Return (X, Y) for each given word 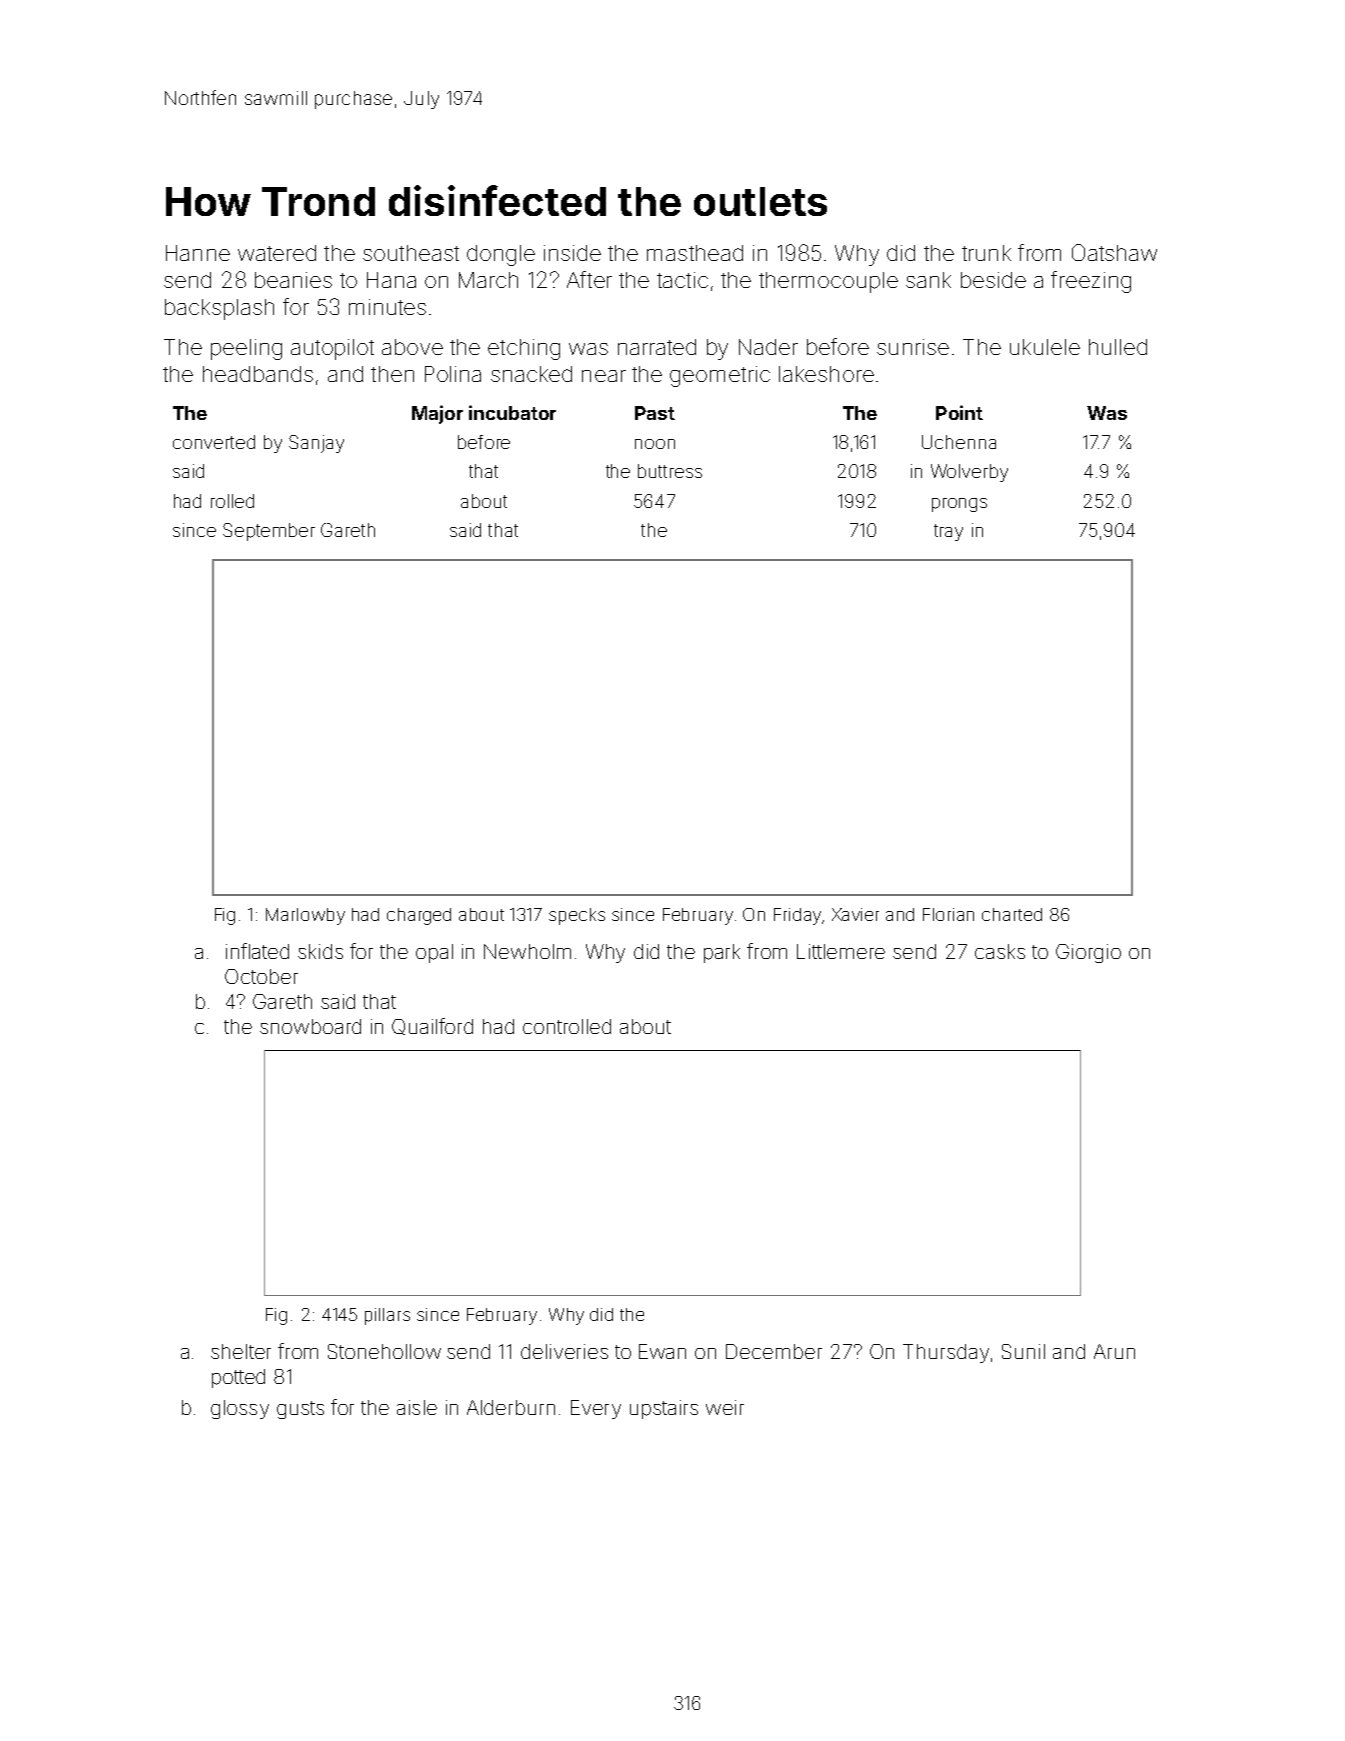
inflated (257, 951)
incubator (512, 412)
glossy (240, 1409)
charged (419, 916)
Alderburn (511, 1407)
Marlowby (305, 916)
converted (214, 442)
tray (948, 532)
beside (993, 280)
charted (1012, 914)
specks (577, 916)
